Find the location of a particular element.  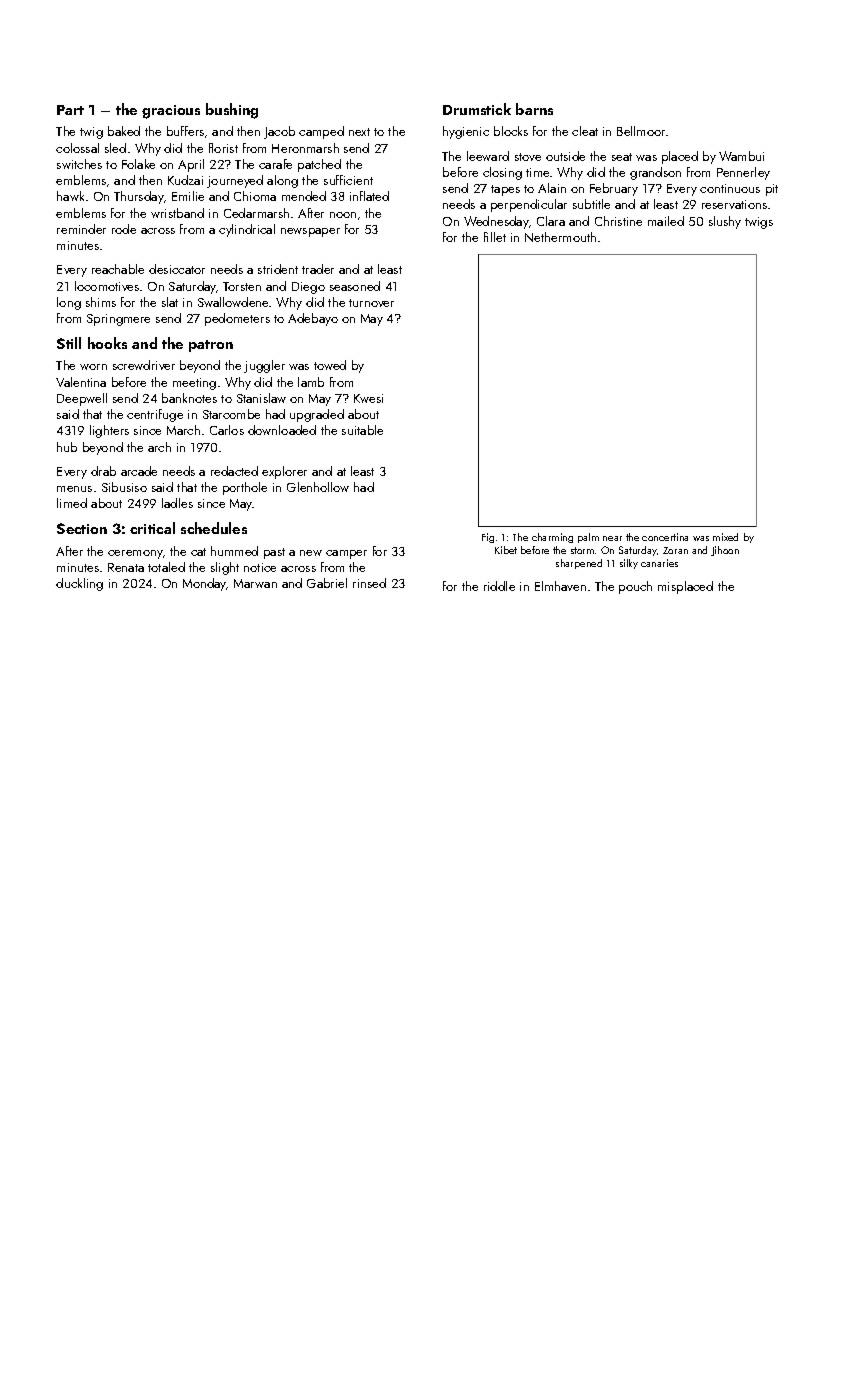

turnover is located at coordinates (371, 303).
